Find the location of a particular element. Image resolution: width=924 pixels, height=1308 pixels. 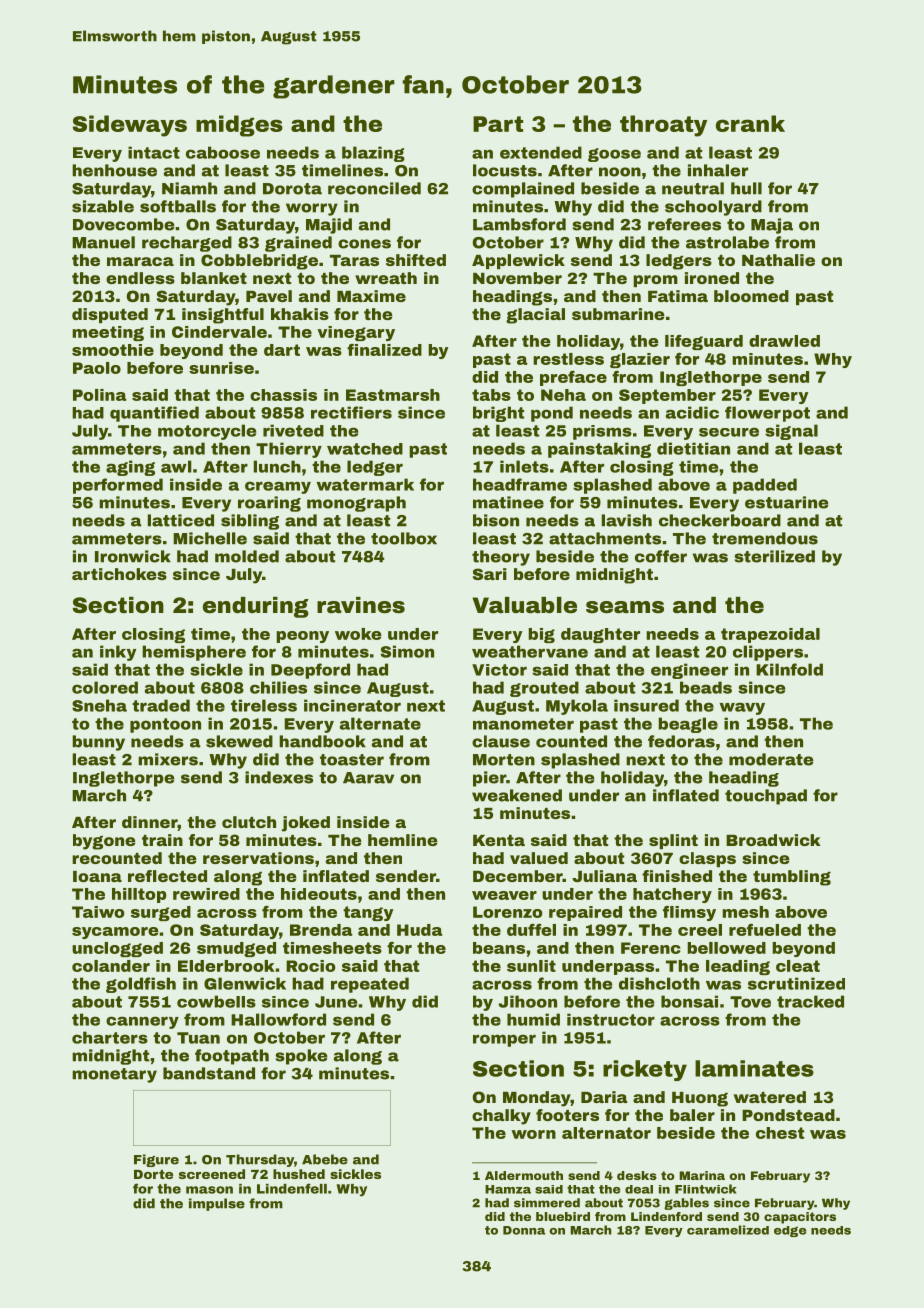

Victor is located at coordinates (499, 670).
